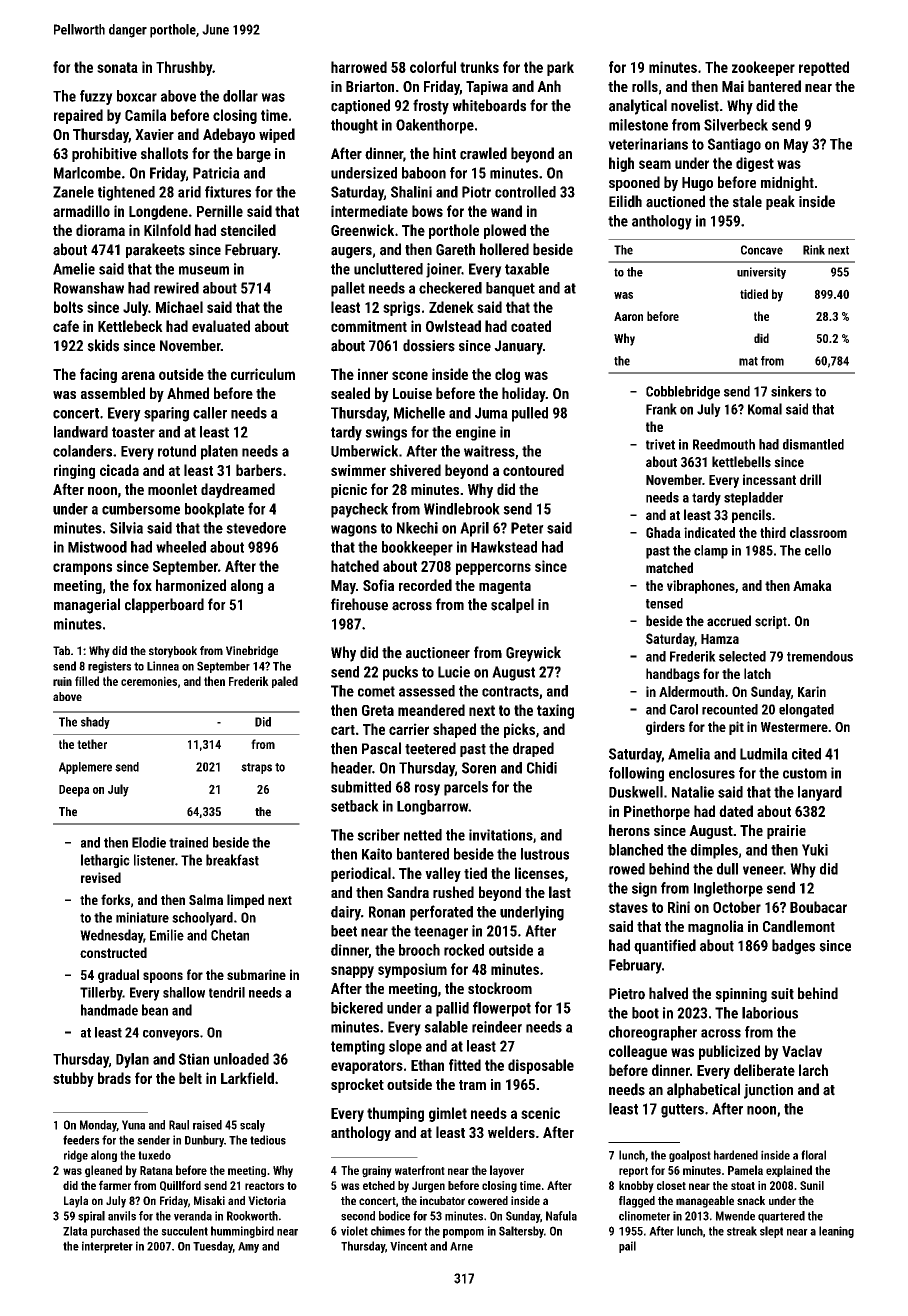 The height and width of the image is (1316, 908). What do you see at coordinates (818, 907) in the image?
I see `Boubacar` at bounding box center [818, 907].
